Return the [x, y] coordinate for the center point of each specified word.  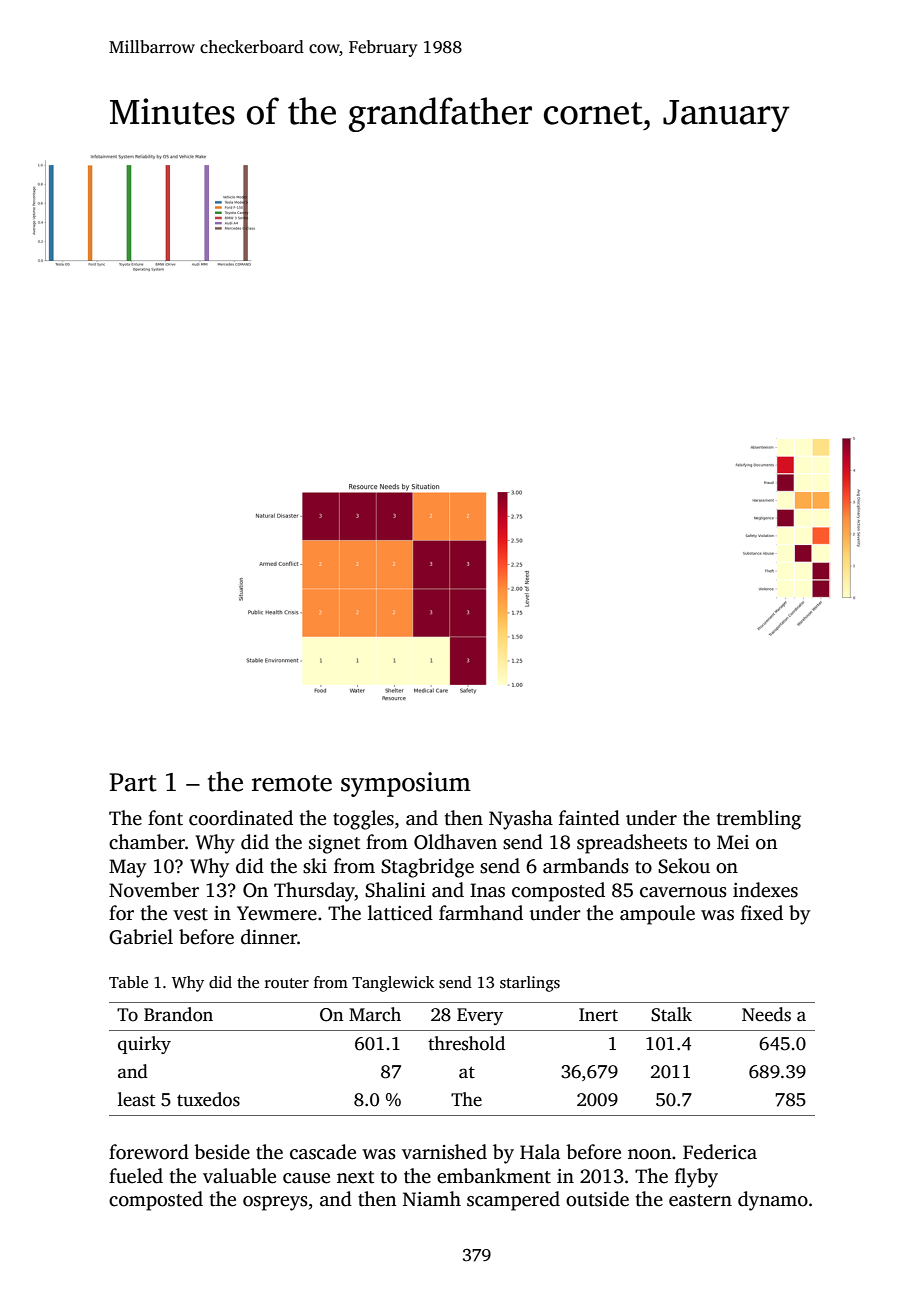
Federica [720, 1152]
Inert [598, 1015]
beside [222, 1152]
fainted [589, 818]
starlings [530, 984]
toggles [363, 820]
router [287, 983]
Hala [540, 1152]
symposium [406, 784]
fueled [136, 1176]
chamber [147, 842]
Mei [733, 842]
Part [133, 782]
